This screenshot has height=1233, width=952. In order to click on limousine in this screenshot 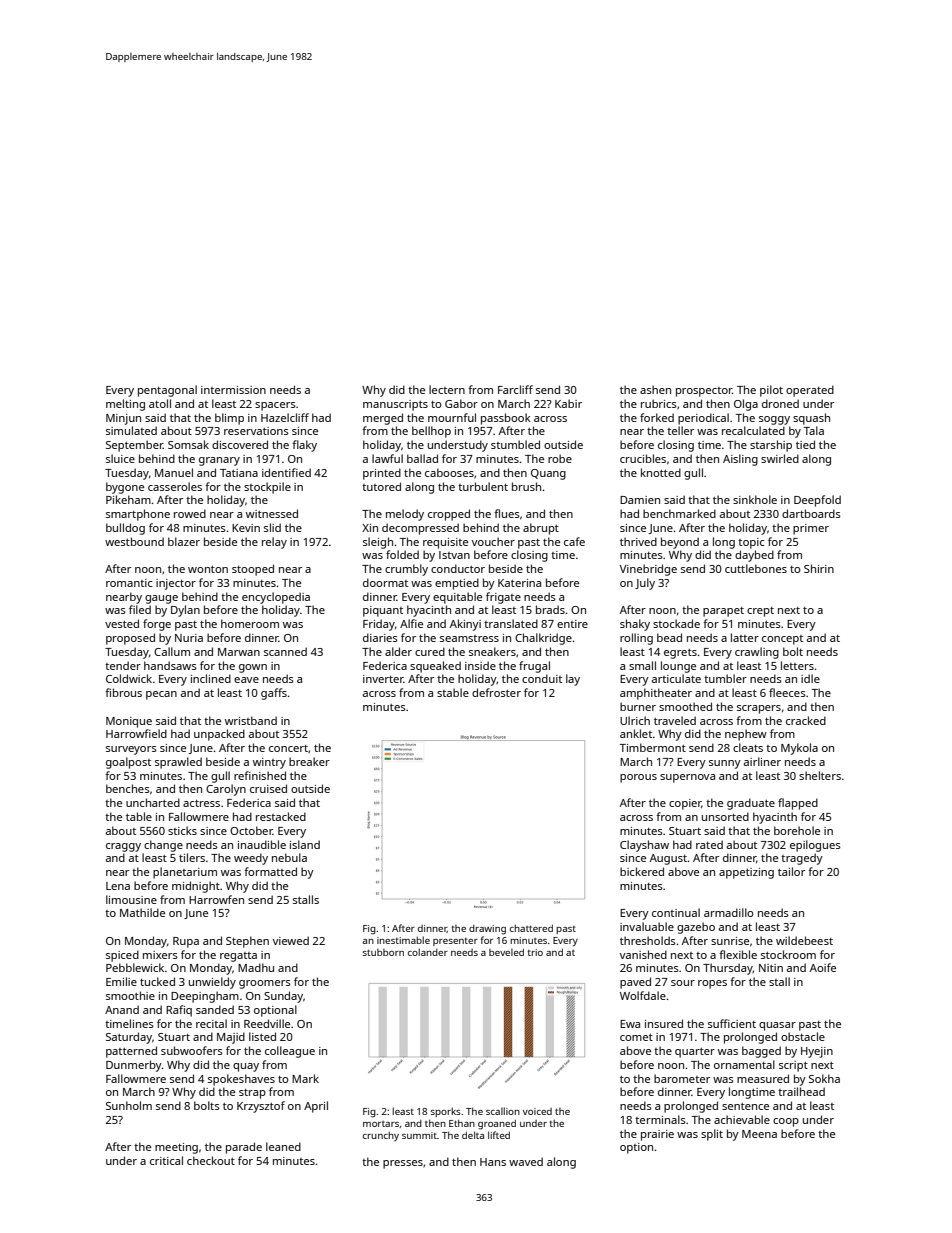, I will do `click(131, 899)`.
